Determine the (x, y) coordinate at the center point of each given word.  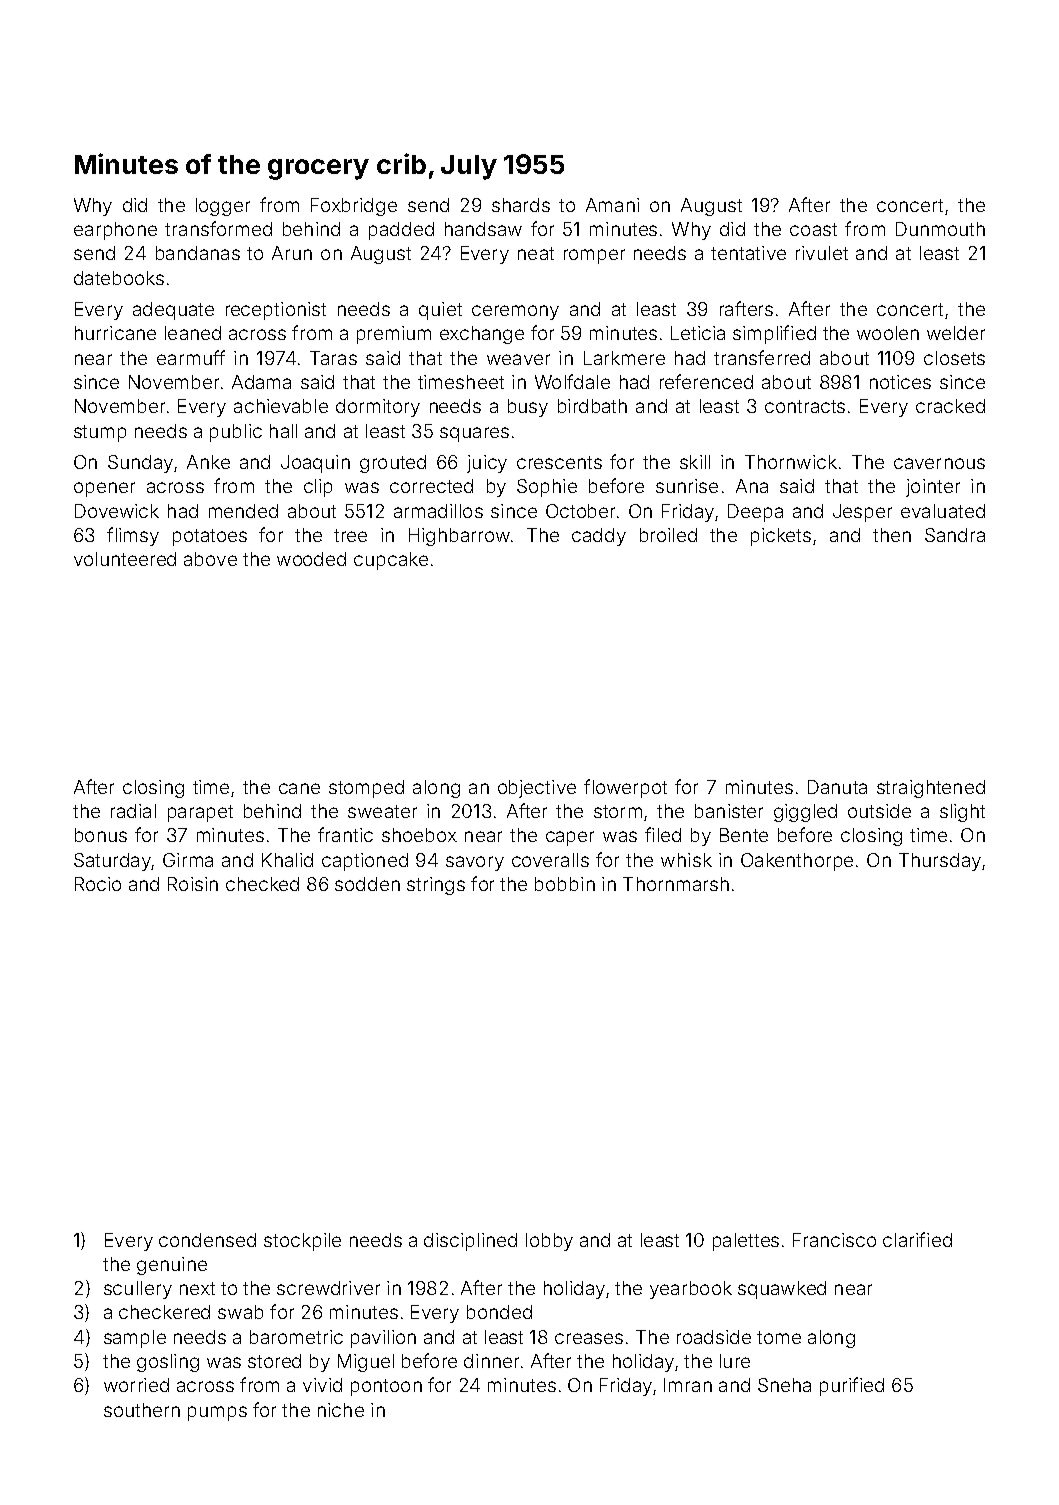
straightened (931, 789)
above (210, 559)
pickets (781, 537)
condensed (207, 1240)
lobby (549, 1242)
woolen (888, 333)
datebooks (119, 278)
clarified (917, 1239)
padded (401, 231)
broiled (668, 535)
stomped (366, 789)
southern (142, 1410)
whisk (686, 860)
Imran (688, 1385)
